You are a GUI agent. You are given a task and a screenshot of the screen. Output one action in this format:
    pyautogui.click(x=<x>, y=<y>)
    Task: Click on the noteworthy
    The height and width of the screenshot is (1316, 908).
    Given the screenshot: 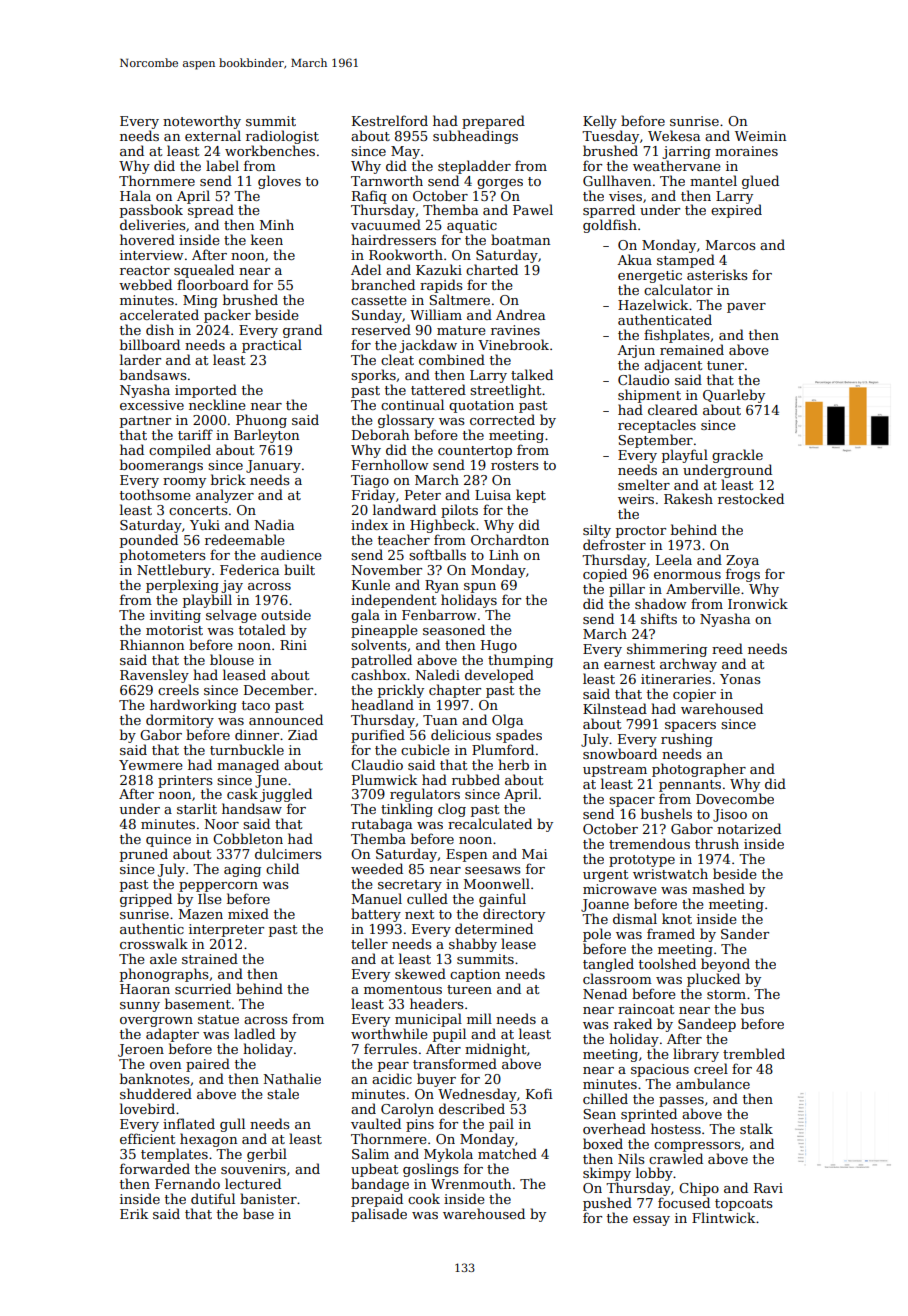 What is the action you would take?
    pyautogui.click(x=202, y=122)
